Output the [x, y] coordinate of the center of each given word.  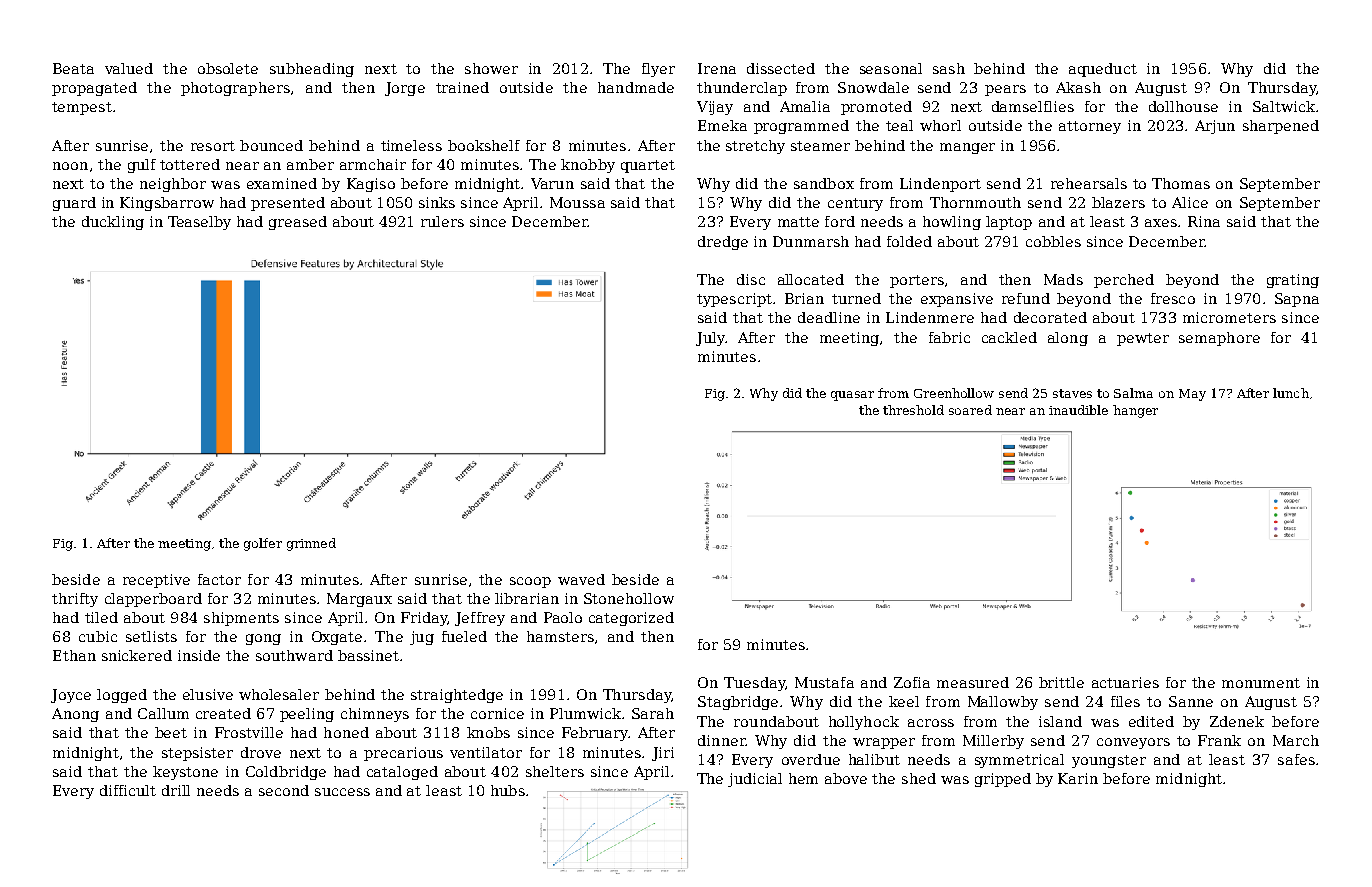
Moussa [577, 202]
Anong [75, 715]
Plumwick [585, 713]
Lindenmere [930, 317]
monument [1261, 683]
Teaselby [199, 223]
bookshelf [484, 145]
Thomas [1181, 183]
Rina [1204, 221]
